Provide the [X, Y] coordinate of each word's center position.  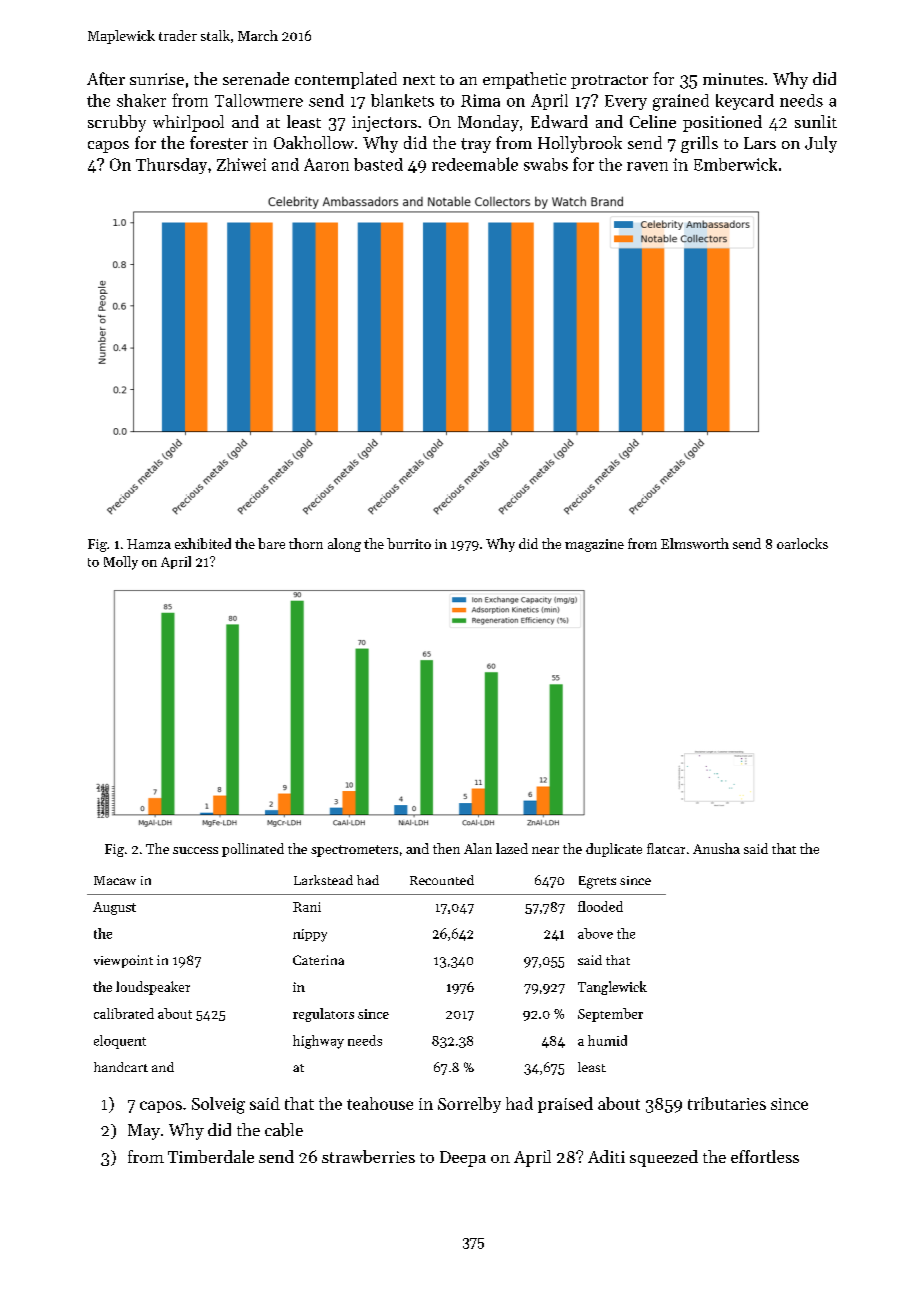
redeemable [475, 164]
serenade [256, 78]
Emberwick [735, 164]
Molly [121, 563]
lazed [512, 848]
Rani [307, 907]
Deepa [463, 1159]
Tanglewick [612, 988]
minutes [733, 79]
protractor [609, 82]
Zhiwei [241, 164]
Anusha [716, 848]
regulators [323, 1015]
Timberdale [211, 1156]
